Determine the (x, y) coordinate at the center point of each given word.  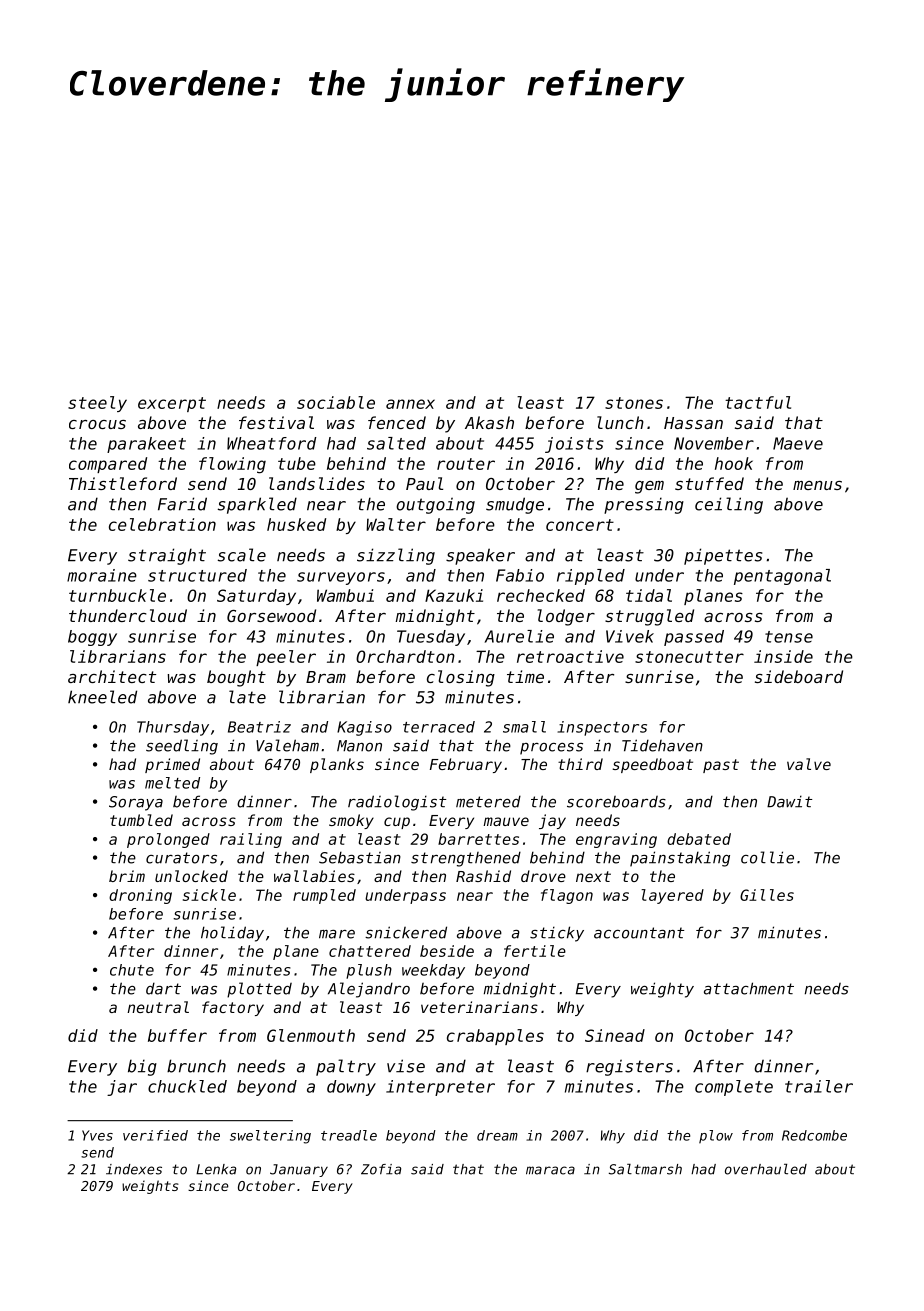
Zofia (381, 1169)
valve (809, 764)
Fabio (520, 575)
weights (150, 1187)
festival (276, 422)
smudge (515, 505)
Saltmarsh (645, 1169)
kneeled (102, 697)
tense (789, 637)
